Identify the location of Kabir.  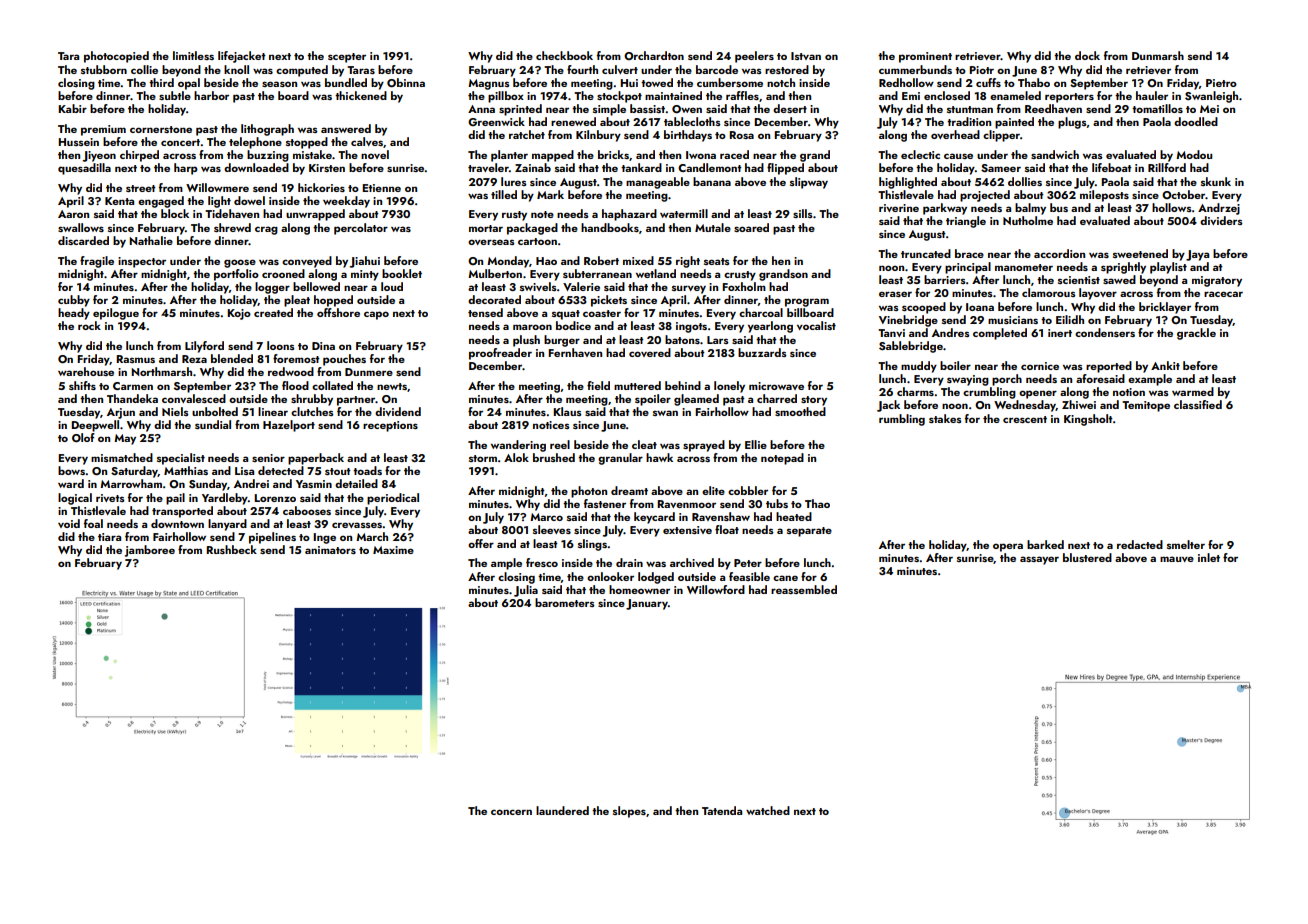
(72, 108).
